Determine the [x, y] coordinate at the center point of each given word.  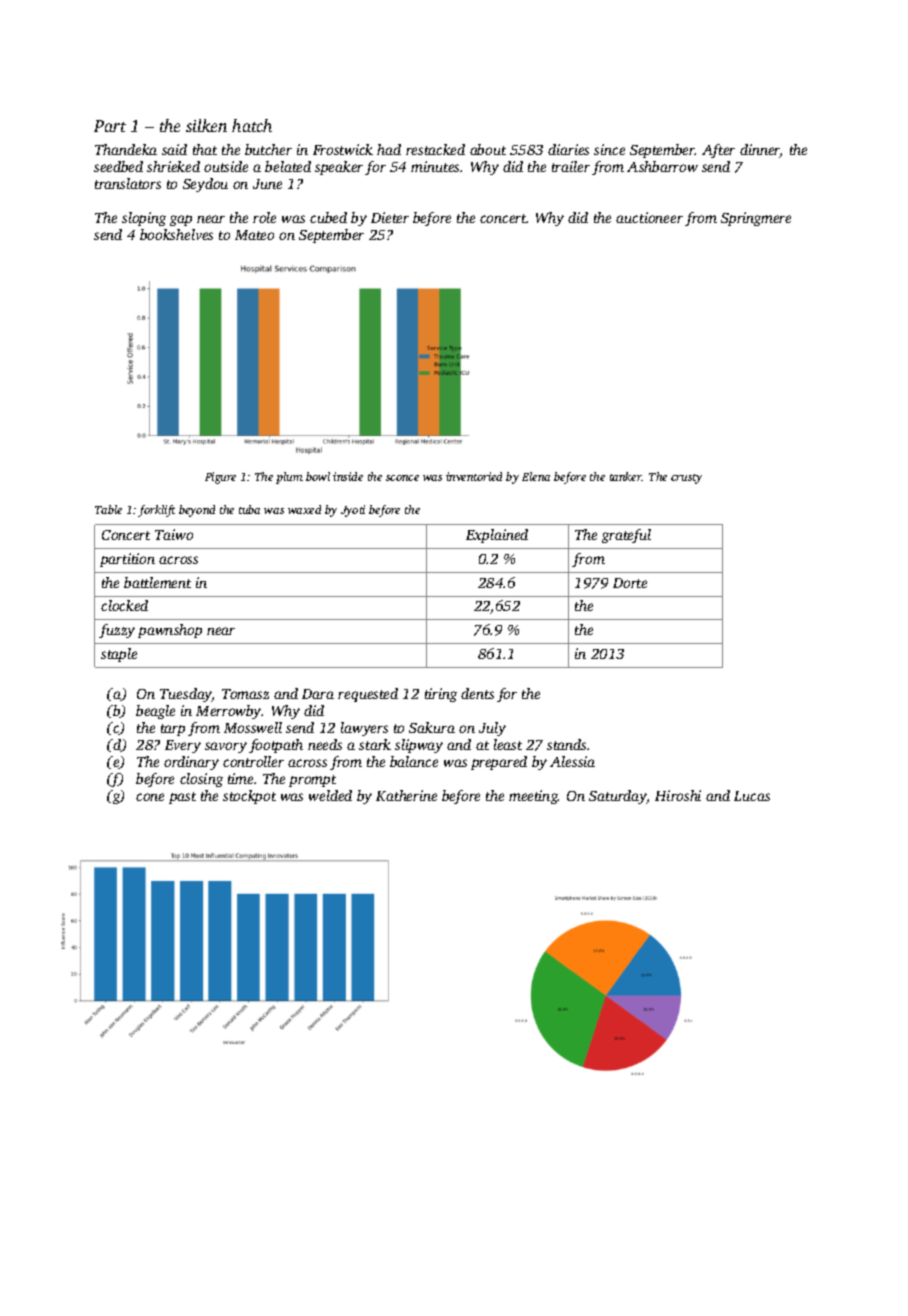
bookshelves [176, 234]
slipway [419, 746]
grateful [626, 536]
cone [150, 797]
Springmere [756, 219]
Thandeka [126, 149]
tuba [249, 509]
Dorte [630, 583]
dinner [760, 151]
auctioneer [649, 217]
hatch [252, 125]
